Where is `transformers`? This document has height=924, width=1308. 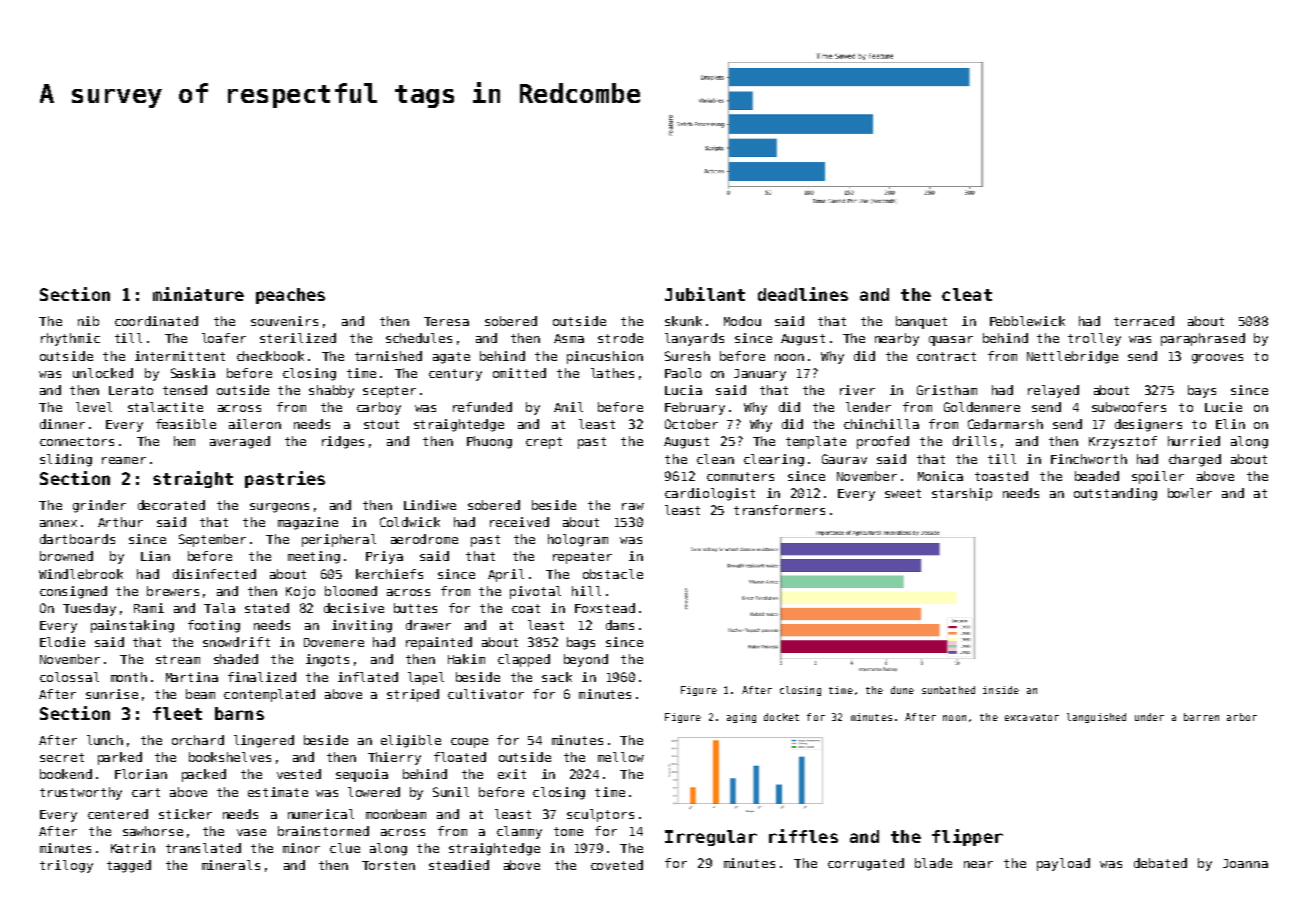 transformers is located at coordinates (779, 510).
